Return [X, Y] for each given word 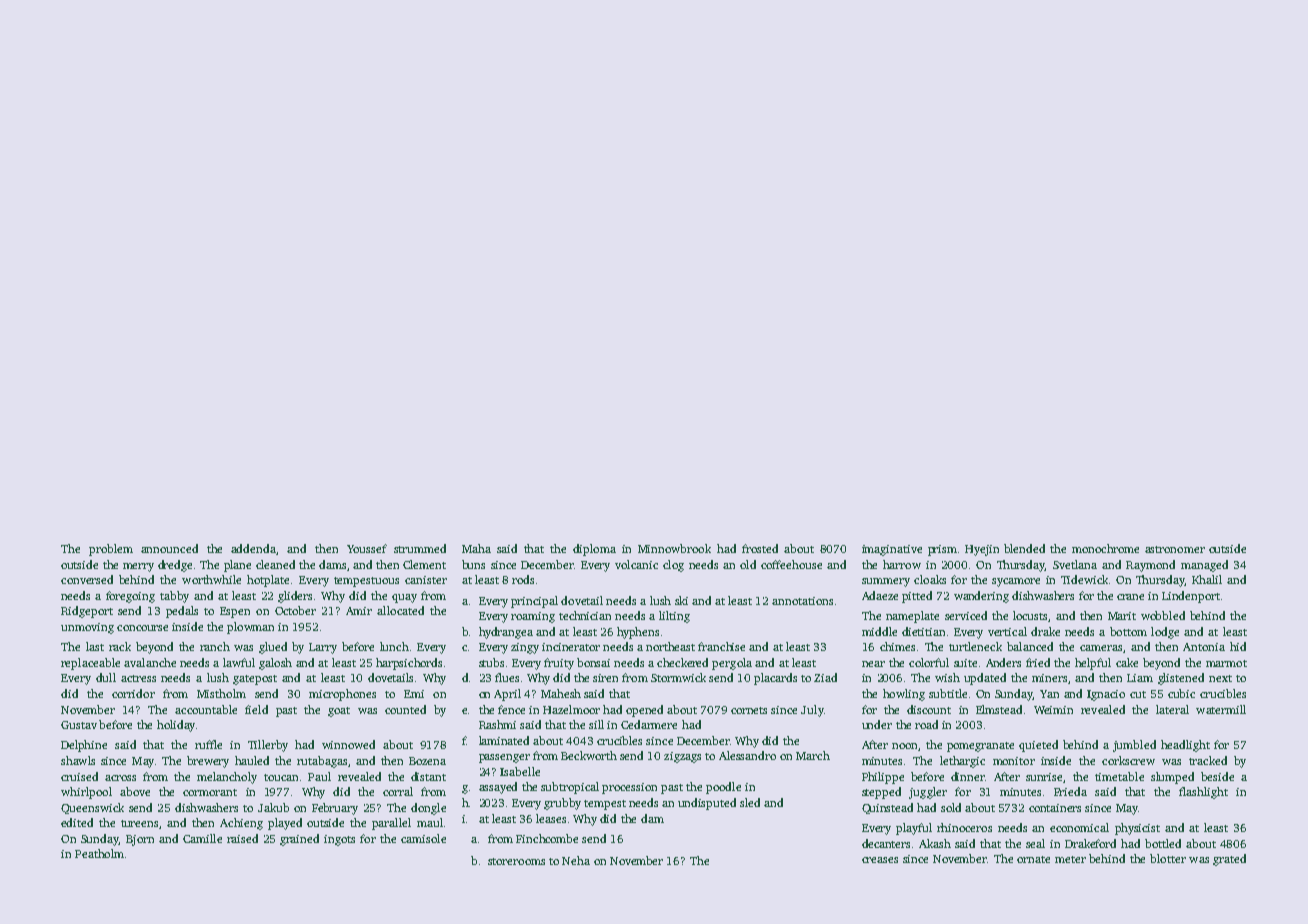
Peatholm [99, 853]
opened [644, 711]
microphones [342, 695]
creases [880, 860]
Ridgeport [87, 612]
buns [473, 564]
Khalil [1207, 579]
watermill [1221, 709]
